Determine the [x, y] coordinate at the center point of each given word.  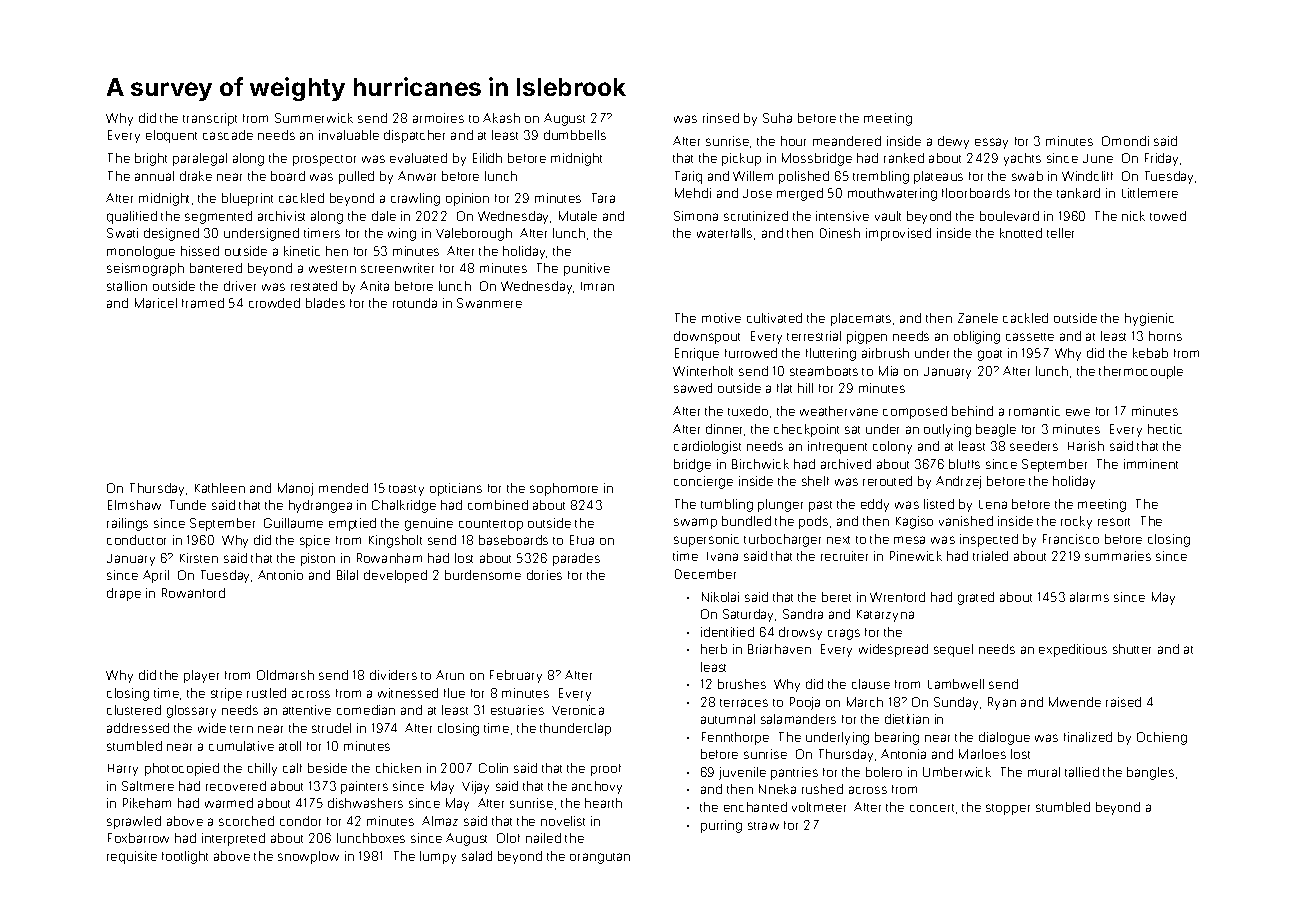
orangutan [600, 858]
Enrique [697, 354]
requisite [132, 857]
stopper [1008, 809]
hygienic [1149, 319]
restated [314, 286]
